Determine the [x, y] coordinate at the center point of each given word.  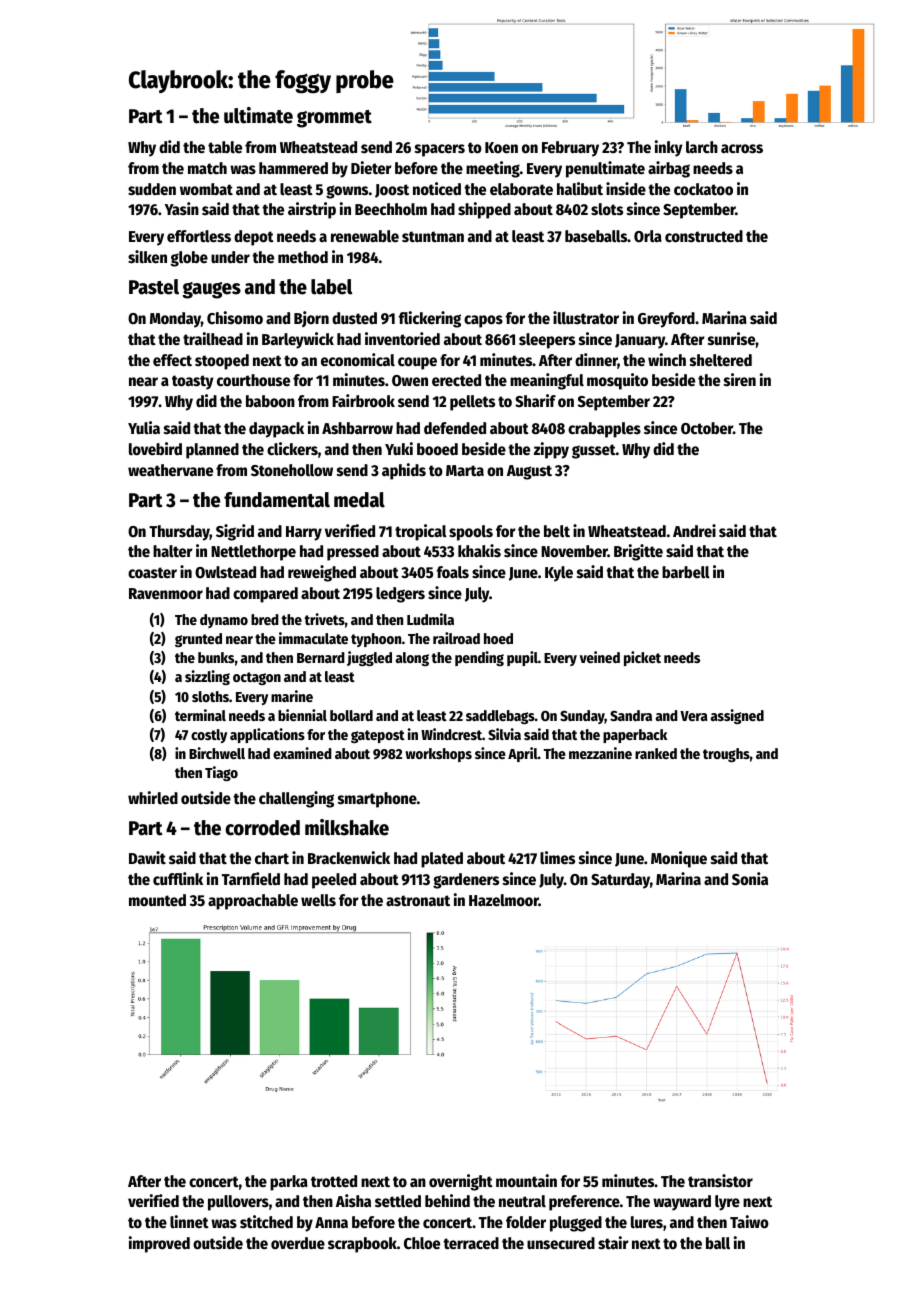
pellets [472, 403]
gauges [211, 290]
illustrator [586, 318]
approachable [253, 902]
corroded [262, 828]
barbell [686, 572]
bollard [351, 715]
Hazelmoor [504, 900]
